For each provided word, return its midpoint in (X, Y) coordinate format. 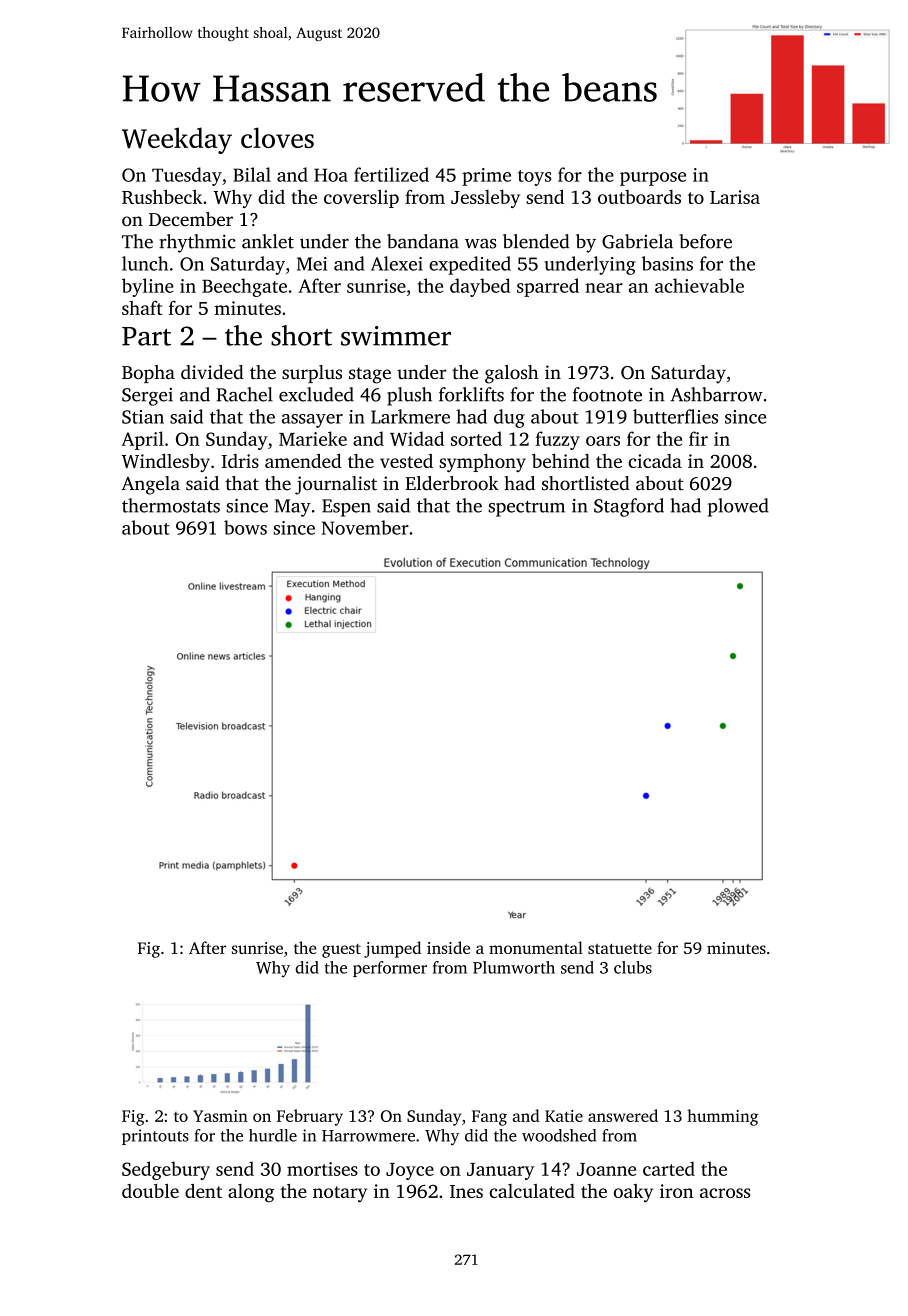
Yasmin (220, 1116)
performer (390, 969)
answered (623, 1115)
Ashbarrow (716, 394)
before (705, 241)
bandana (423, 241)
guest (341, 951)
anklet (268, 241)
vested (406, 461)
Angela (150, 485)
